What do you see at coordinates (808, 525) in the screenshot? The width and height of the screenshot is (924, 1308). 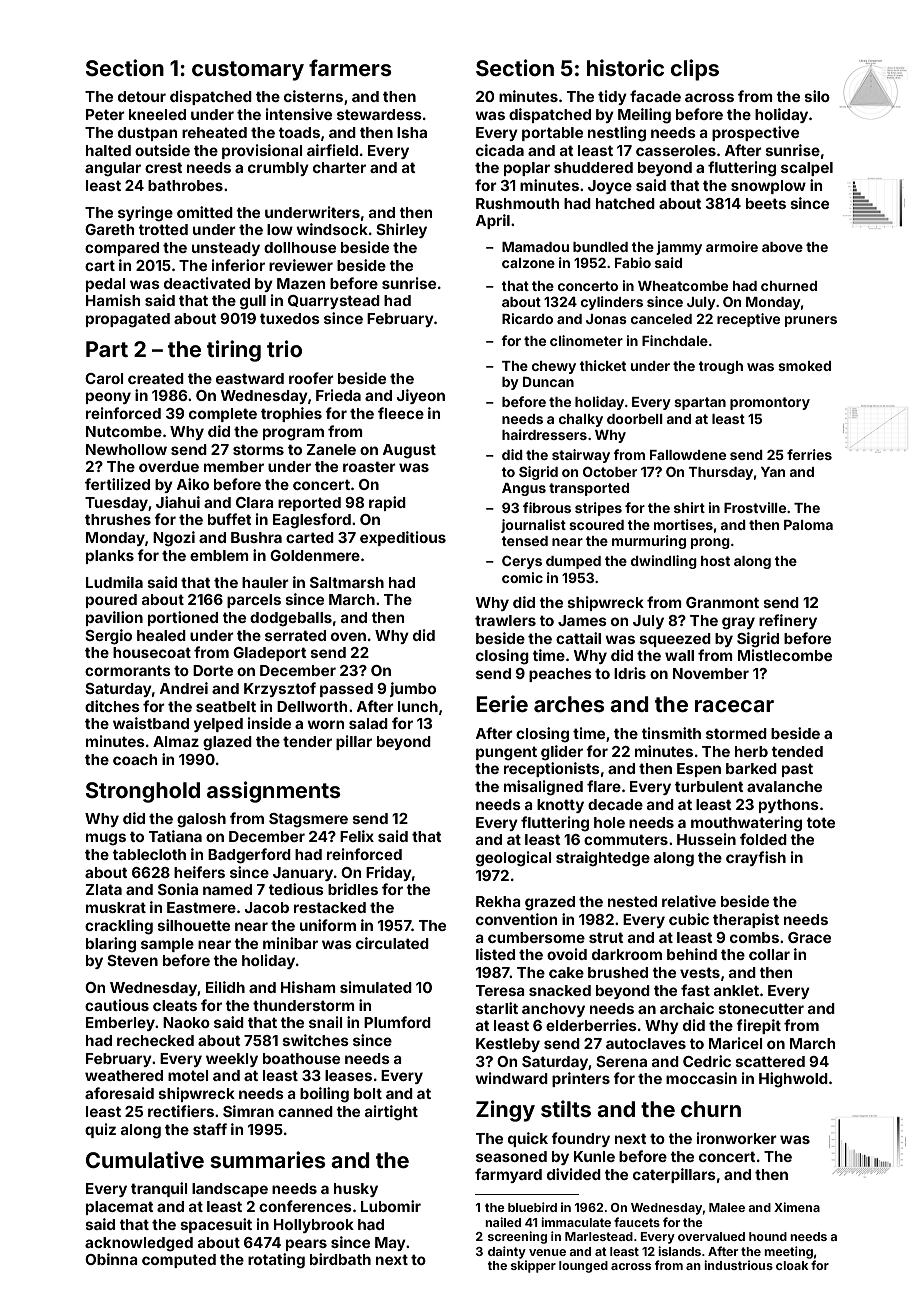 I see `Paloma` at bounding box center [808, 525].
